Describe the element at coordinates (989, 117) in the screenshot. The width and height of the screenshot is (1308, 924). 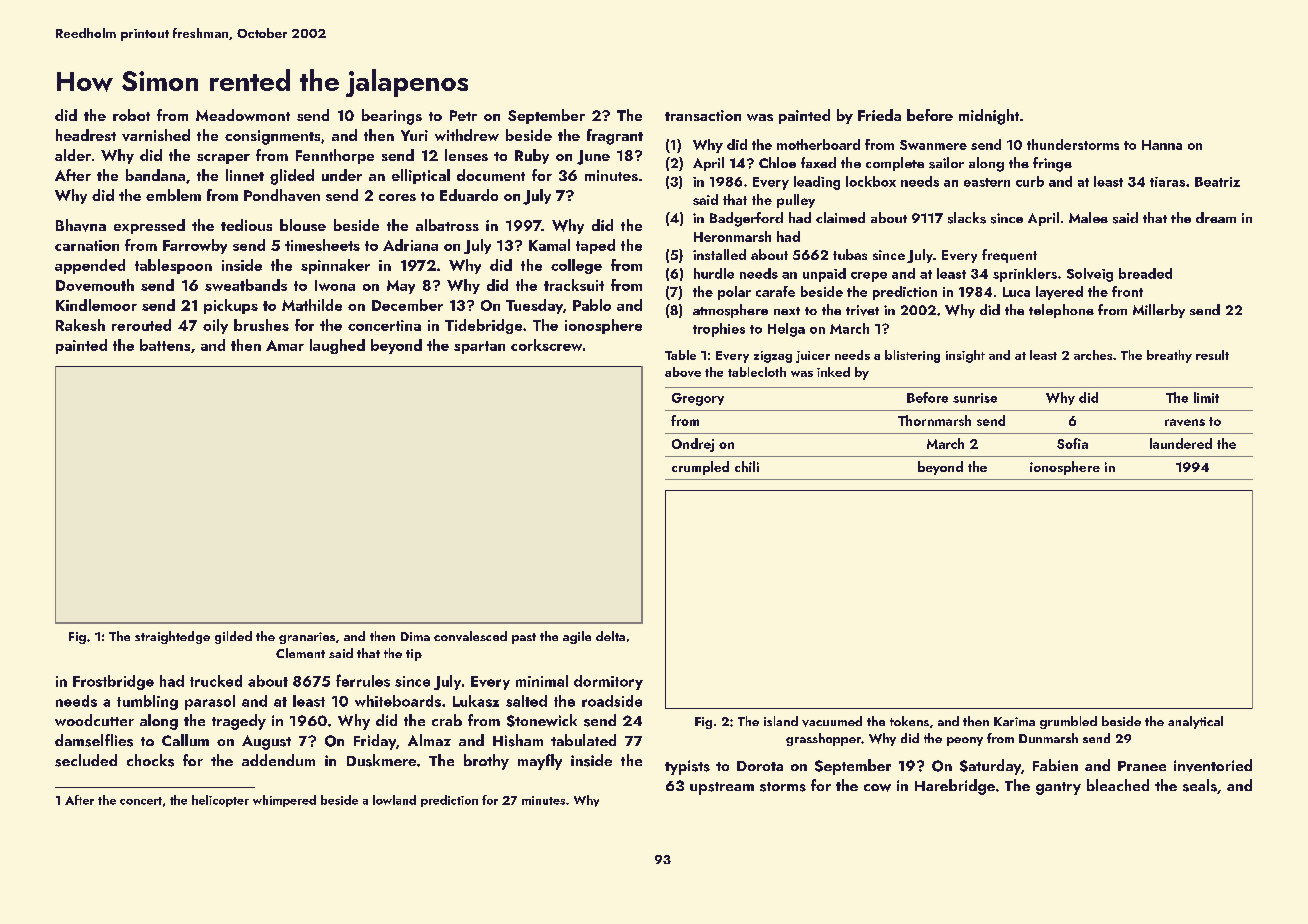
I see `midnight` at that location.
